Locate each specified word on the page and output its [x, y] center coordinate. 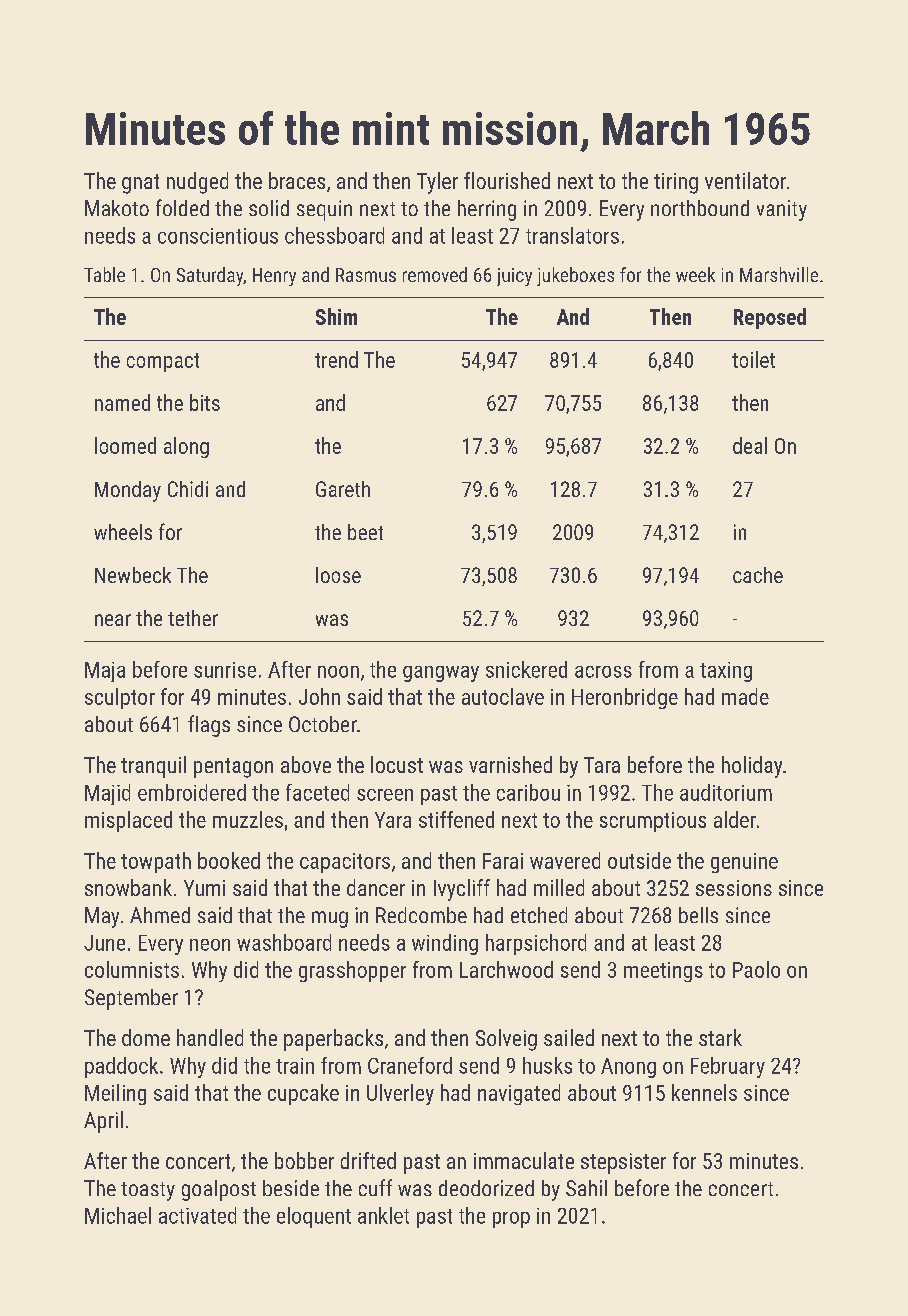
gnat [140, 184]
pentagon [233, 768]
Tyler [437, 183]
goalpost [219, 1190]
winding [445, 944]
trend [336, 359]
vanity [782, 210]
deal [750, 445]
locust [397, 764]
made [745, 696]
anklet [383, 1215]
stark [720, 1037]
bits [205, 402]
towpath [156, 862]
